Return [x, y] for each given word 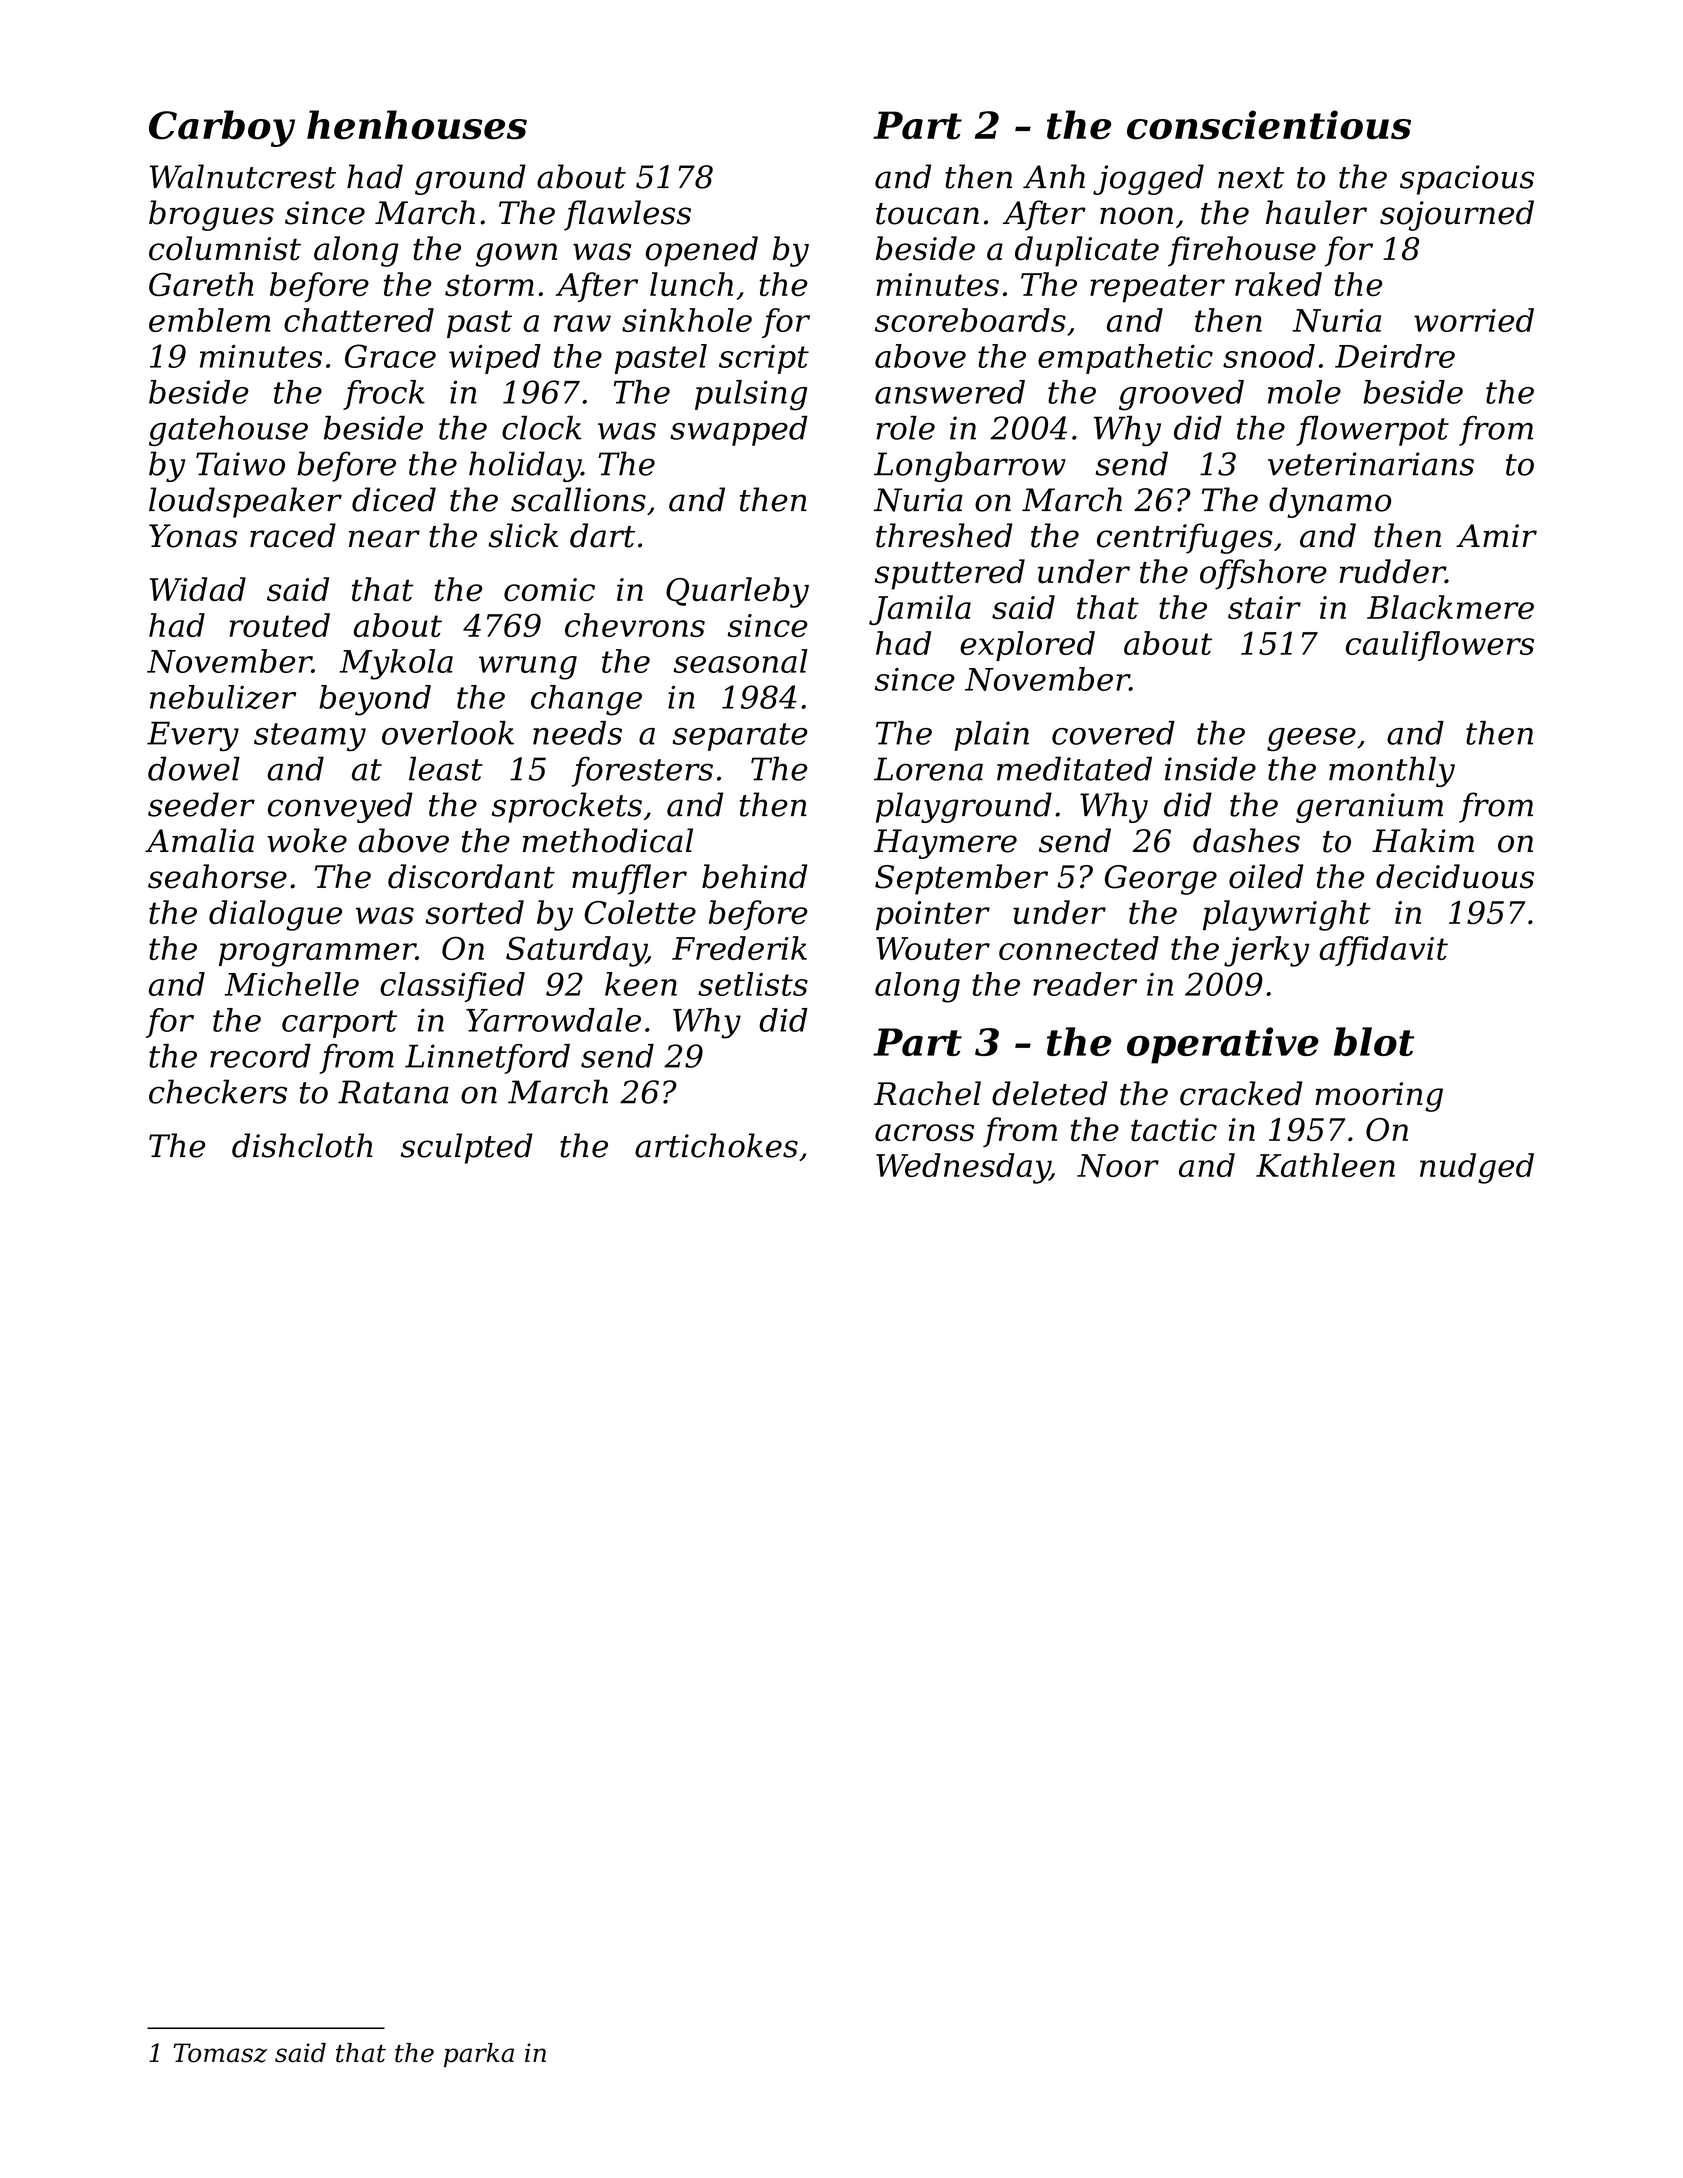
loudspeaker [245, 502]
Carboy [222, 128]
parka [479, 2055]
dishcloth [302, 1145]
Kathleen [1325, 1165]
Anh [1054, 176]
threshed [944, 535]
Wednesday [963, 1168]
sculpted [467, 1148]
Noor [1118, 1165]
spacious [1467, 180]
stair [1264, 607]
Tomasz [220, 2053]
